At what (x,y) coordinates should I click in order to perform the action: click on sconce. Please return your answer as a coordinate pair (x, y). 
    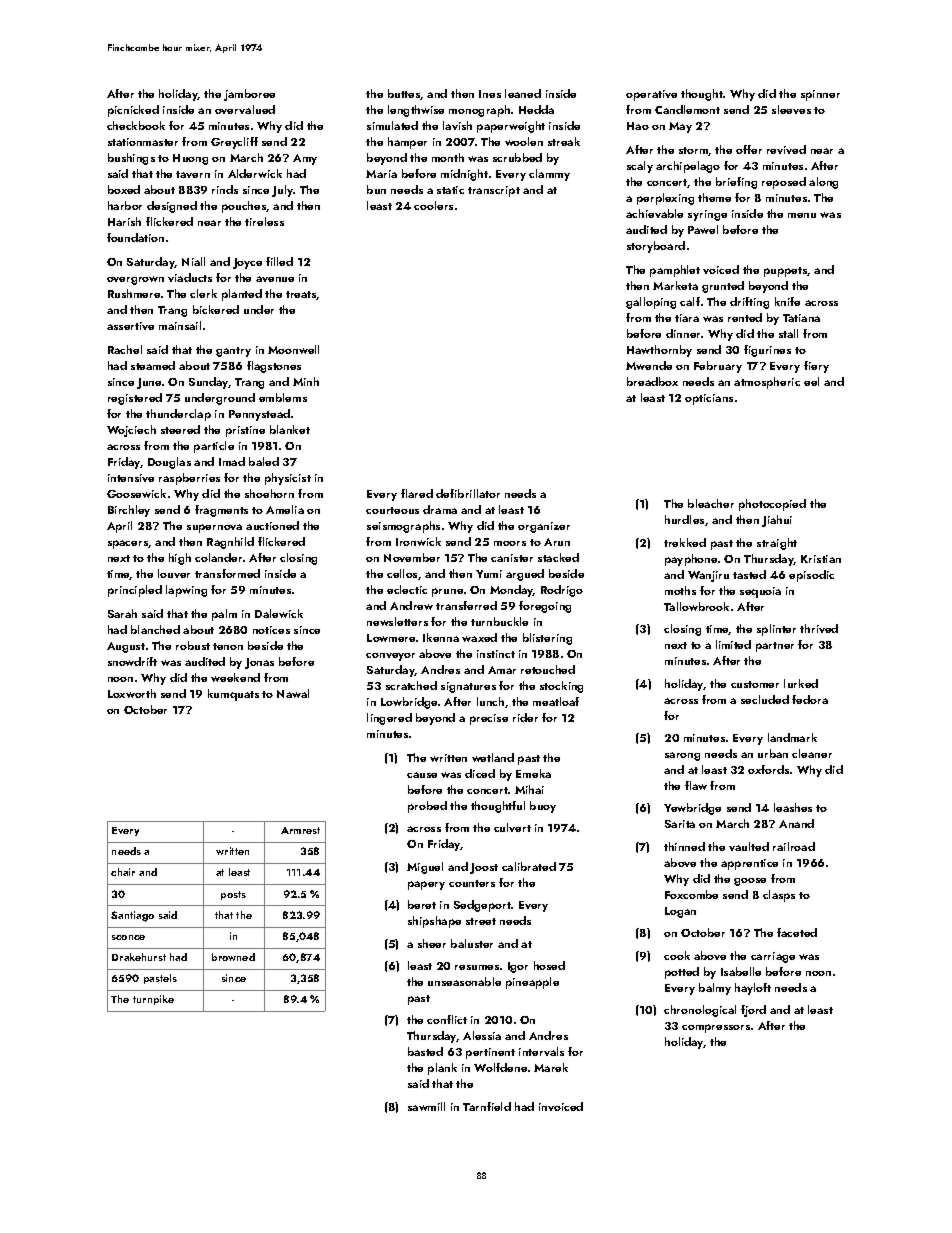
    Looking at the image, I should click on (128, 937).
